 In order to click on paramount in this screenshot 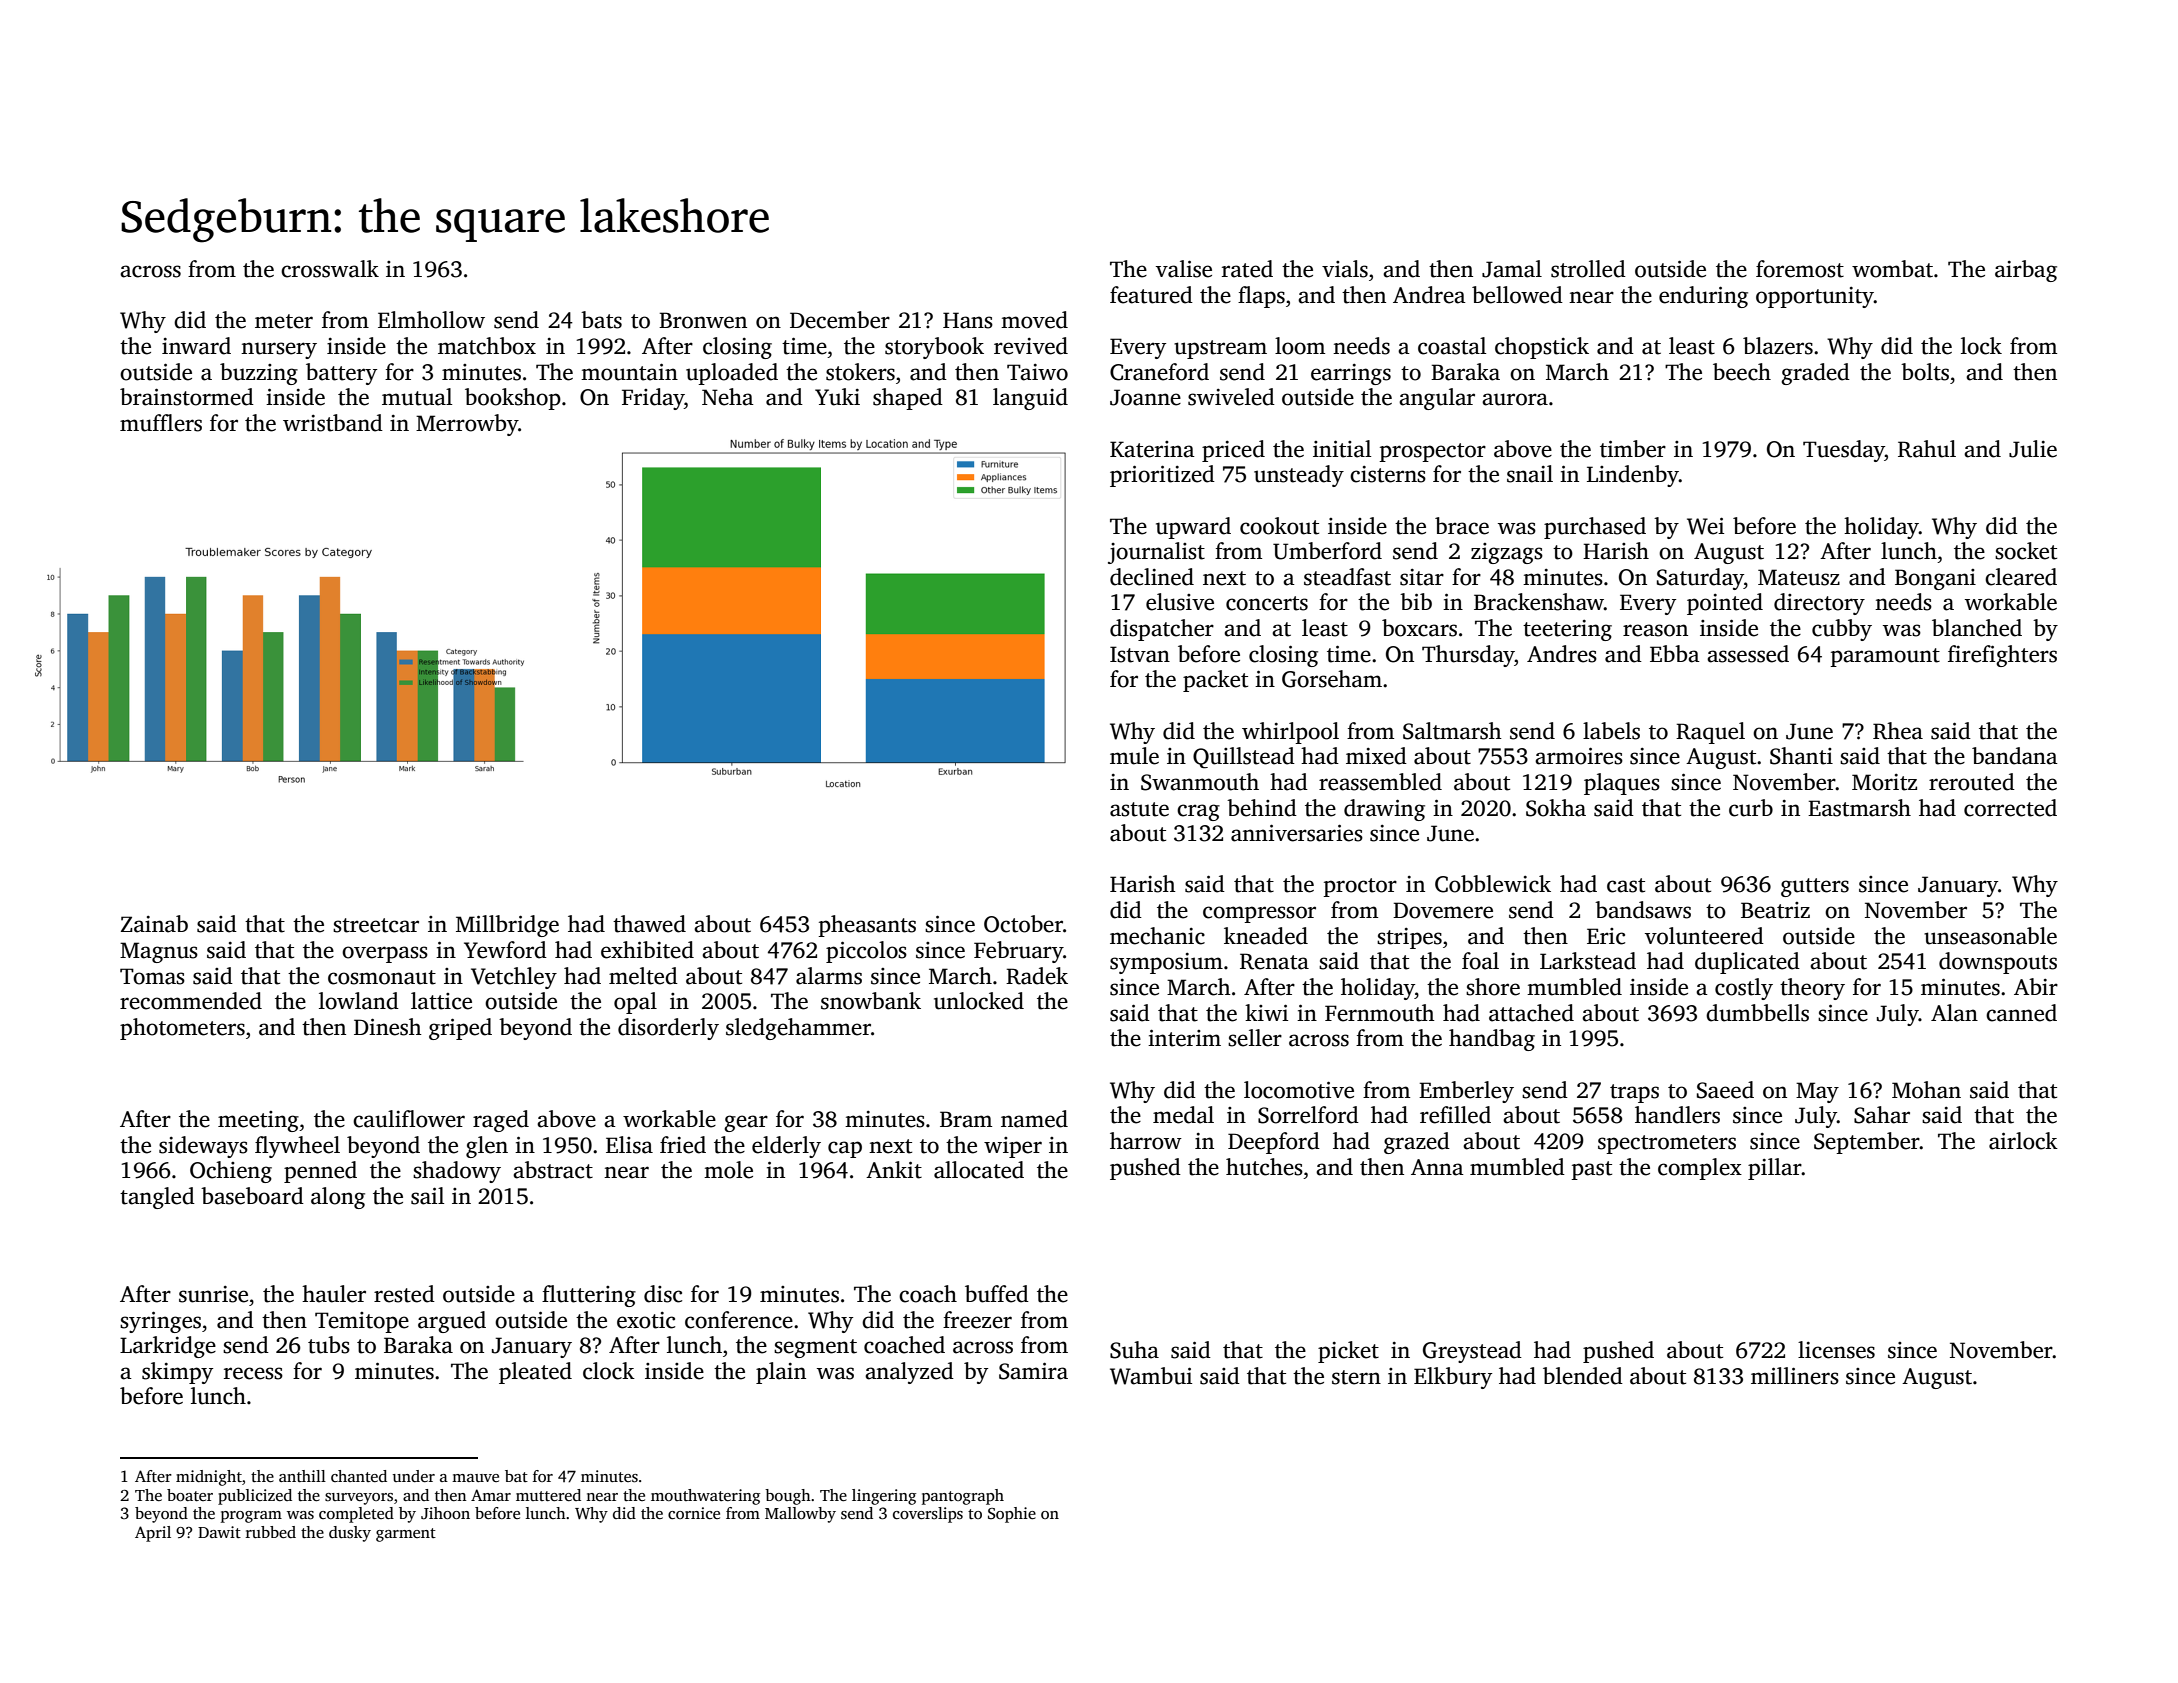, I will do `click(1885, 657)`.
